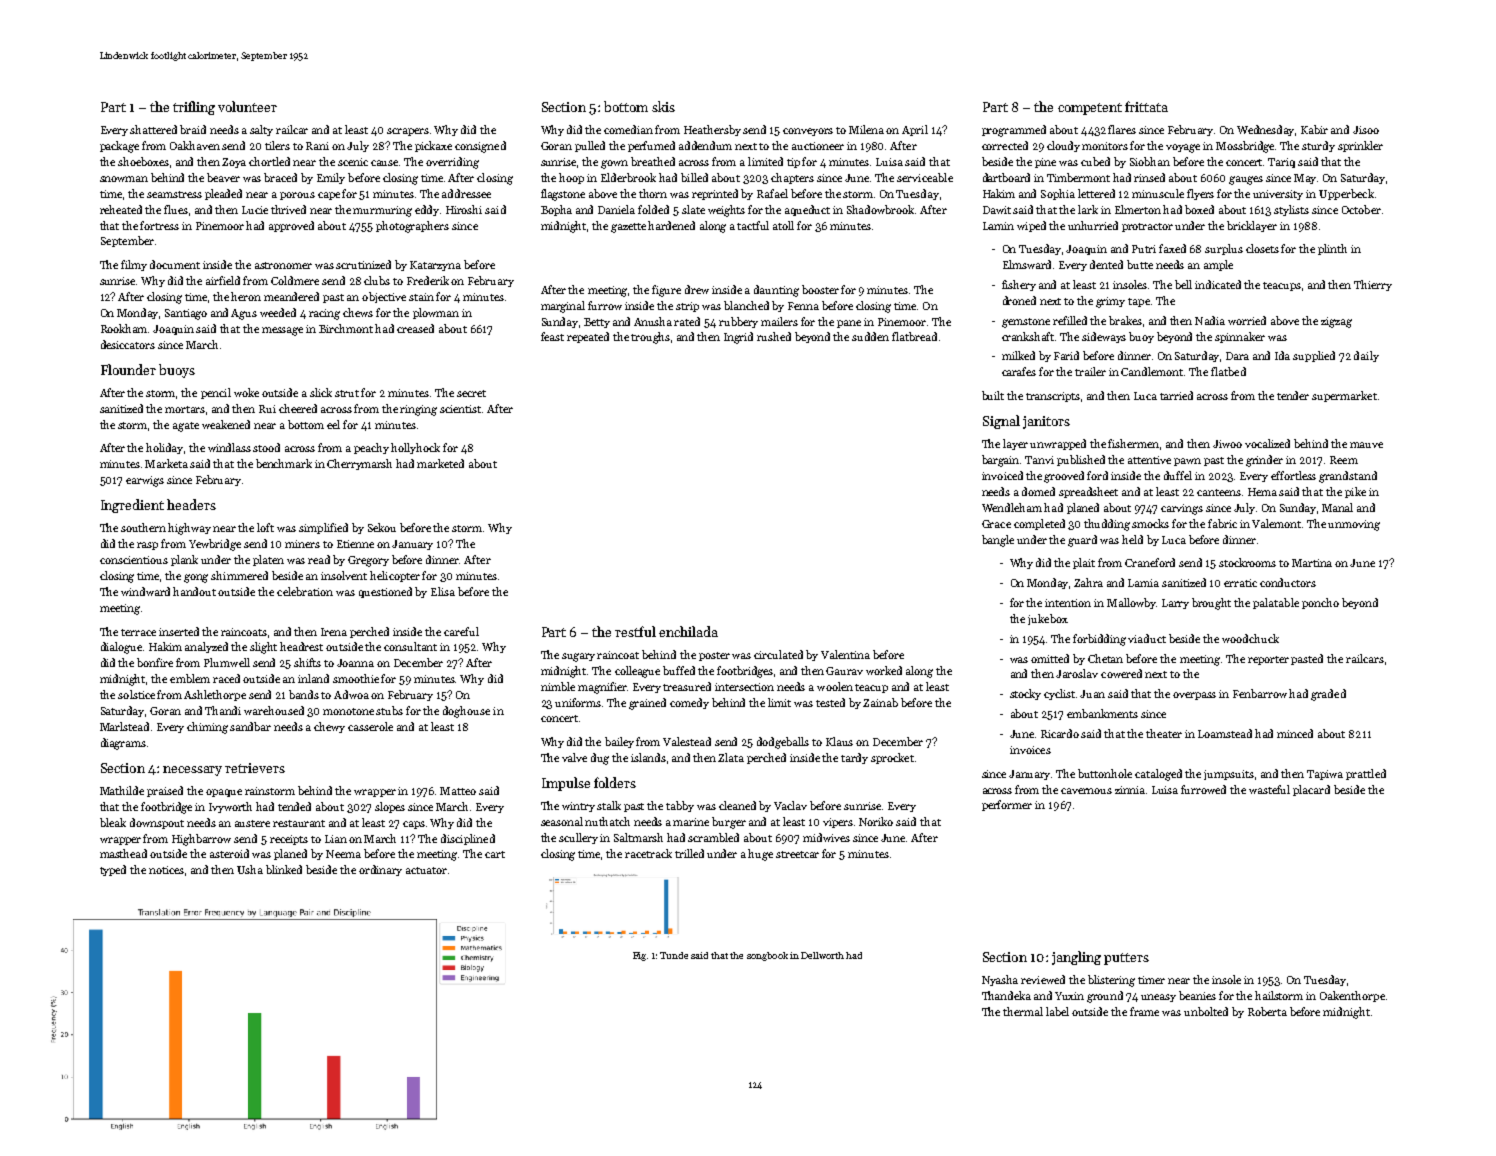  Describe the element at coordinates (822, 955) in the screenshot. I see `Dellworth` at that location.
